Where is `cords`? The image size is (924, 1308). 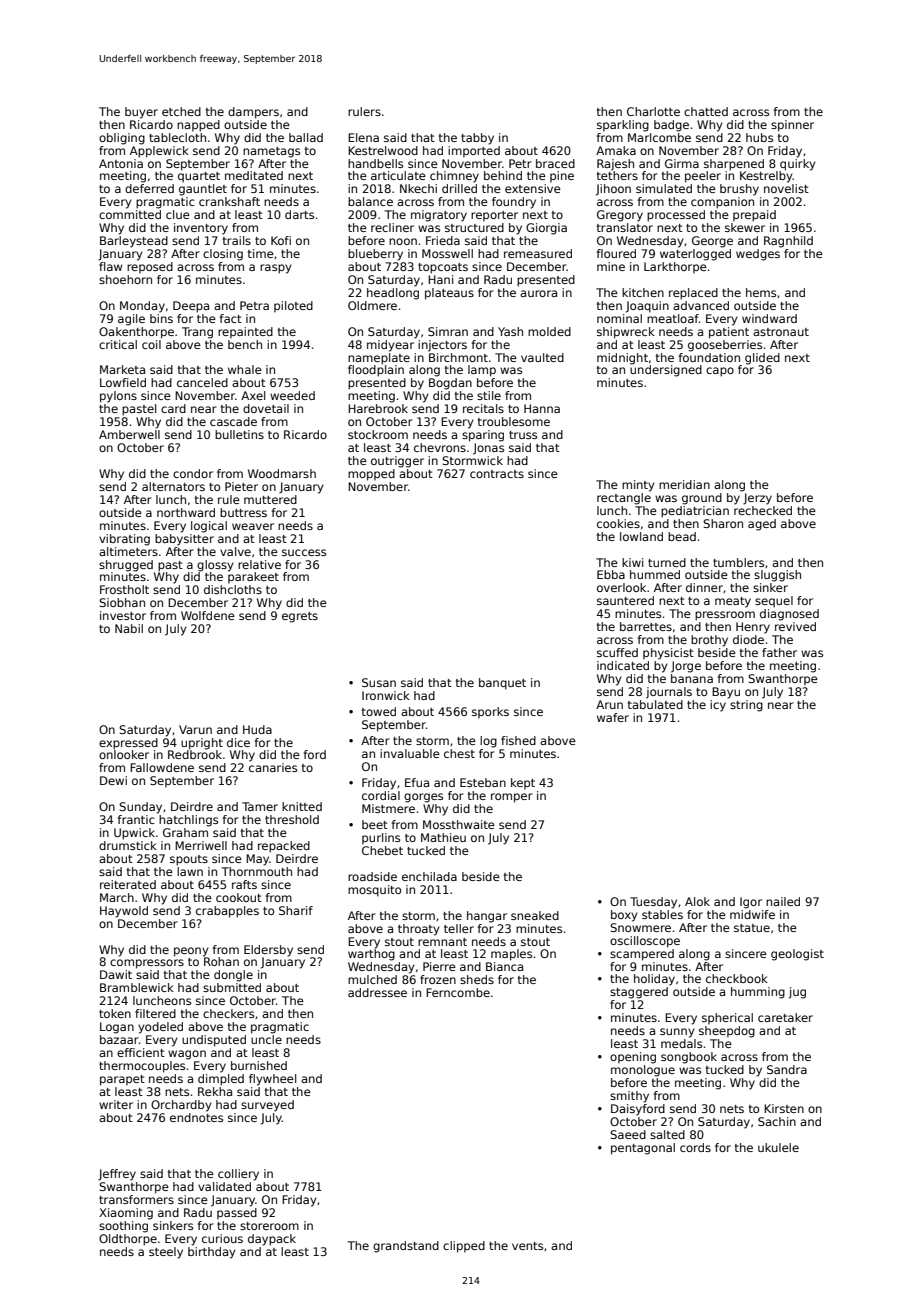
cords is located at coordinates (695, 1147).
